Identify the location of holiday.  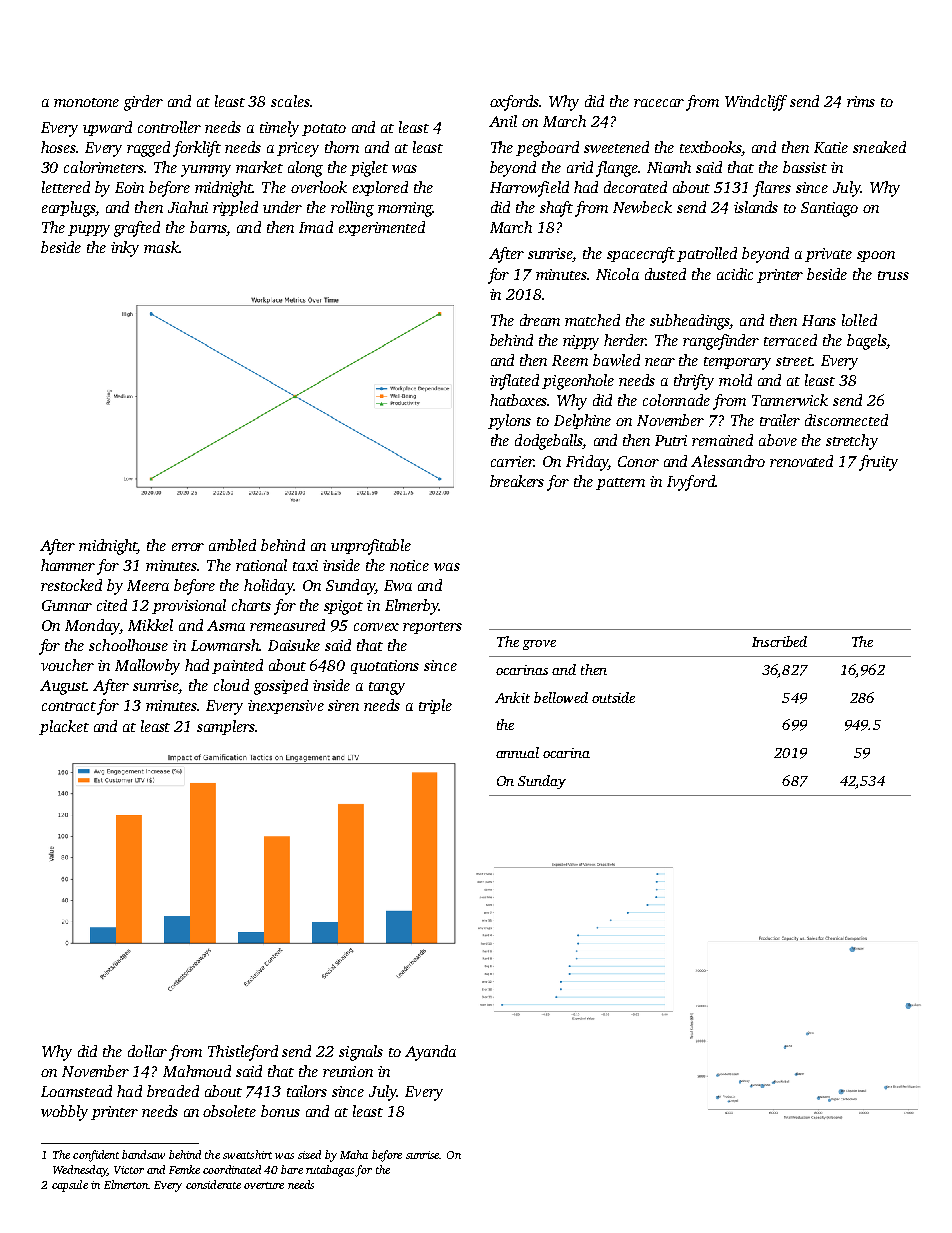
(269, 587).
